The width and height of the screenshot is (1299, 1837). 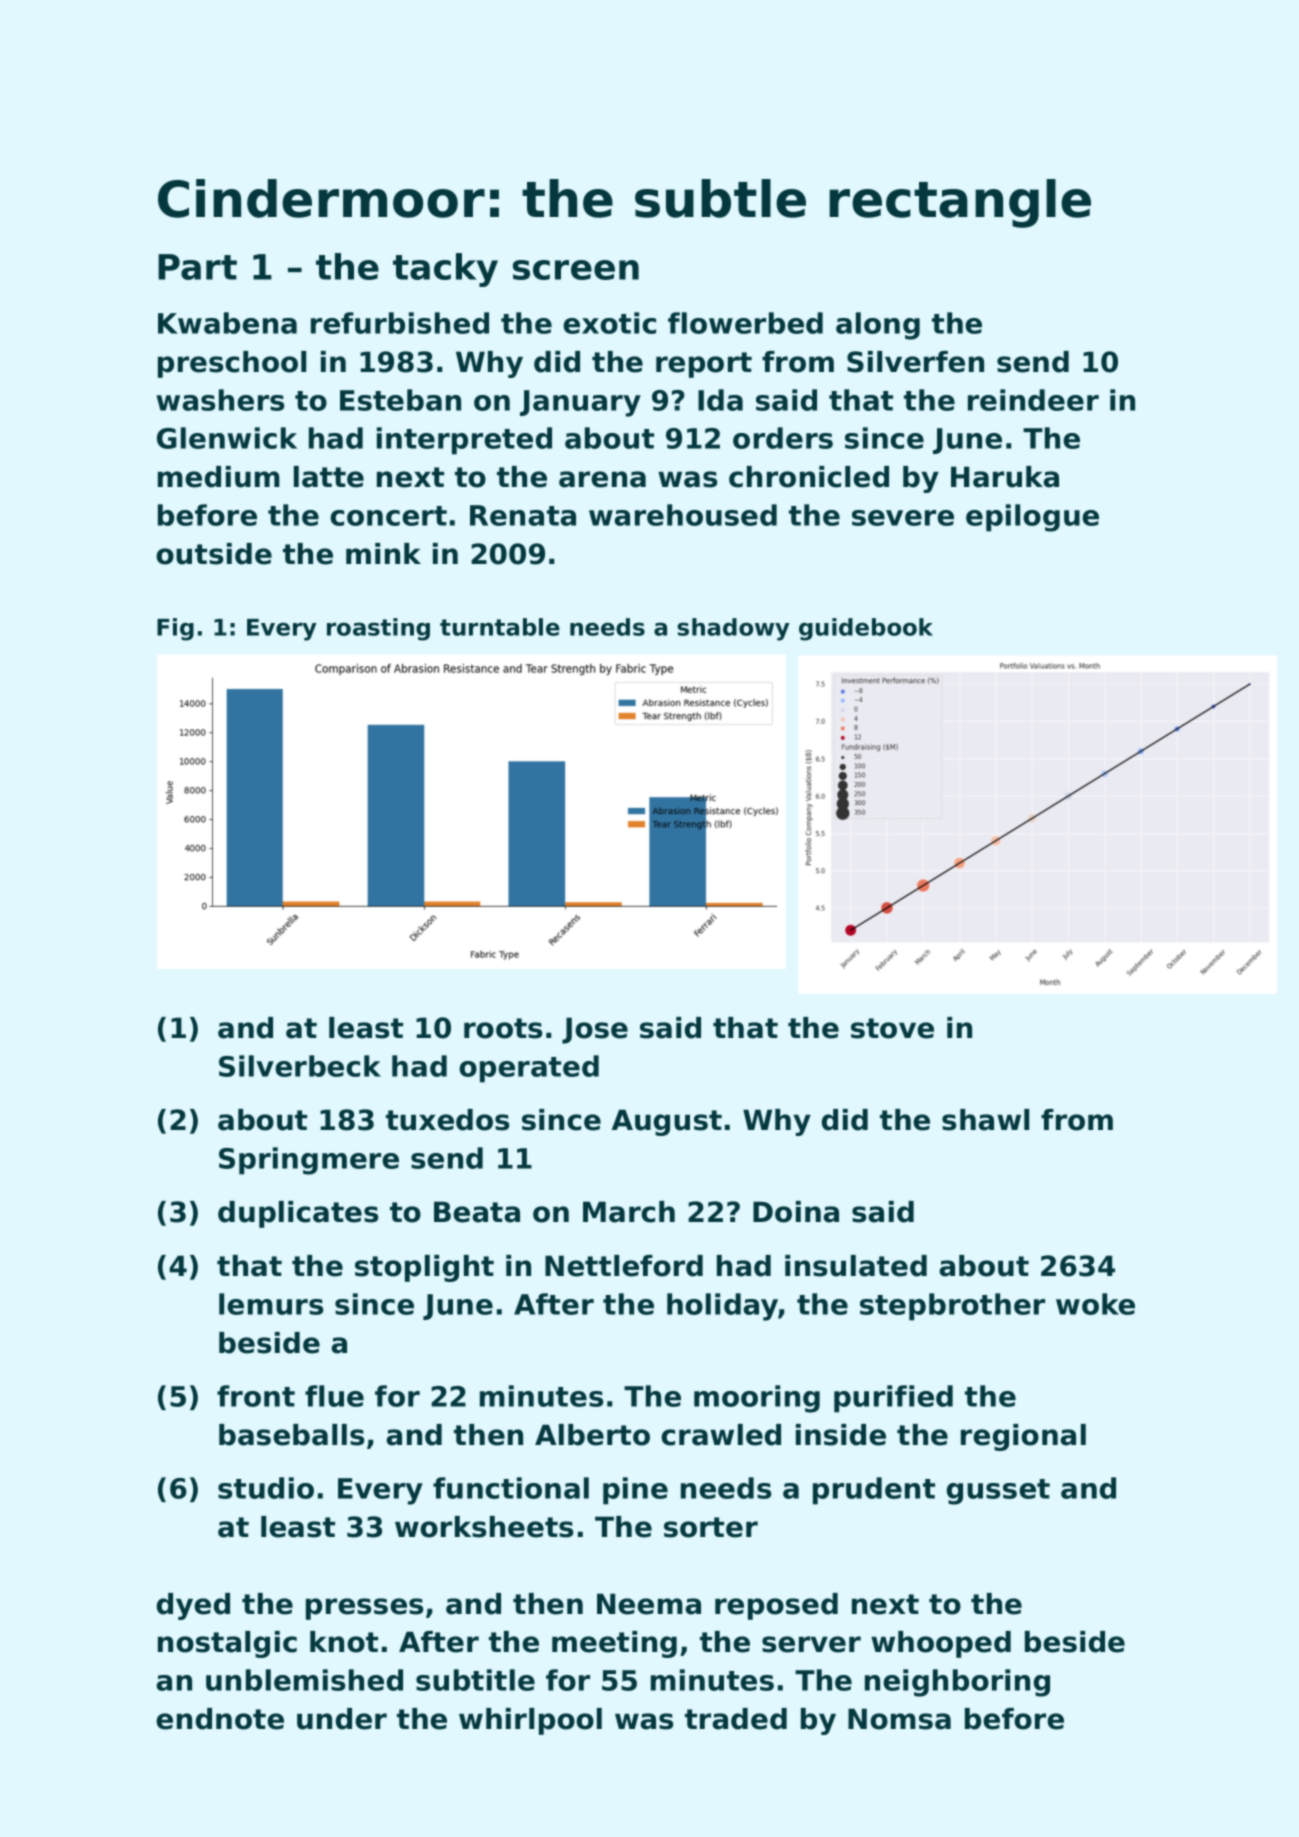 I want to click on Haruka, so click(x=1005, y=477).
